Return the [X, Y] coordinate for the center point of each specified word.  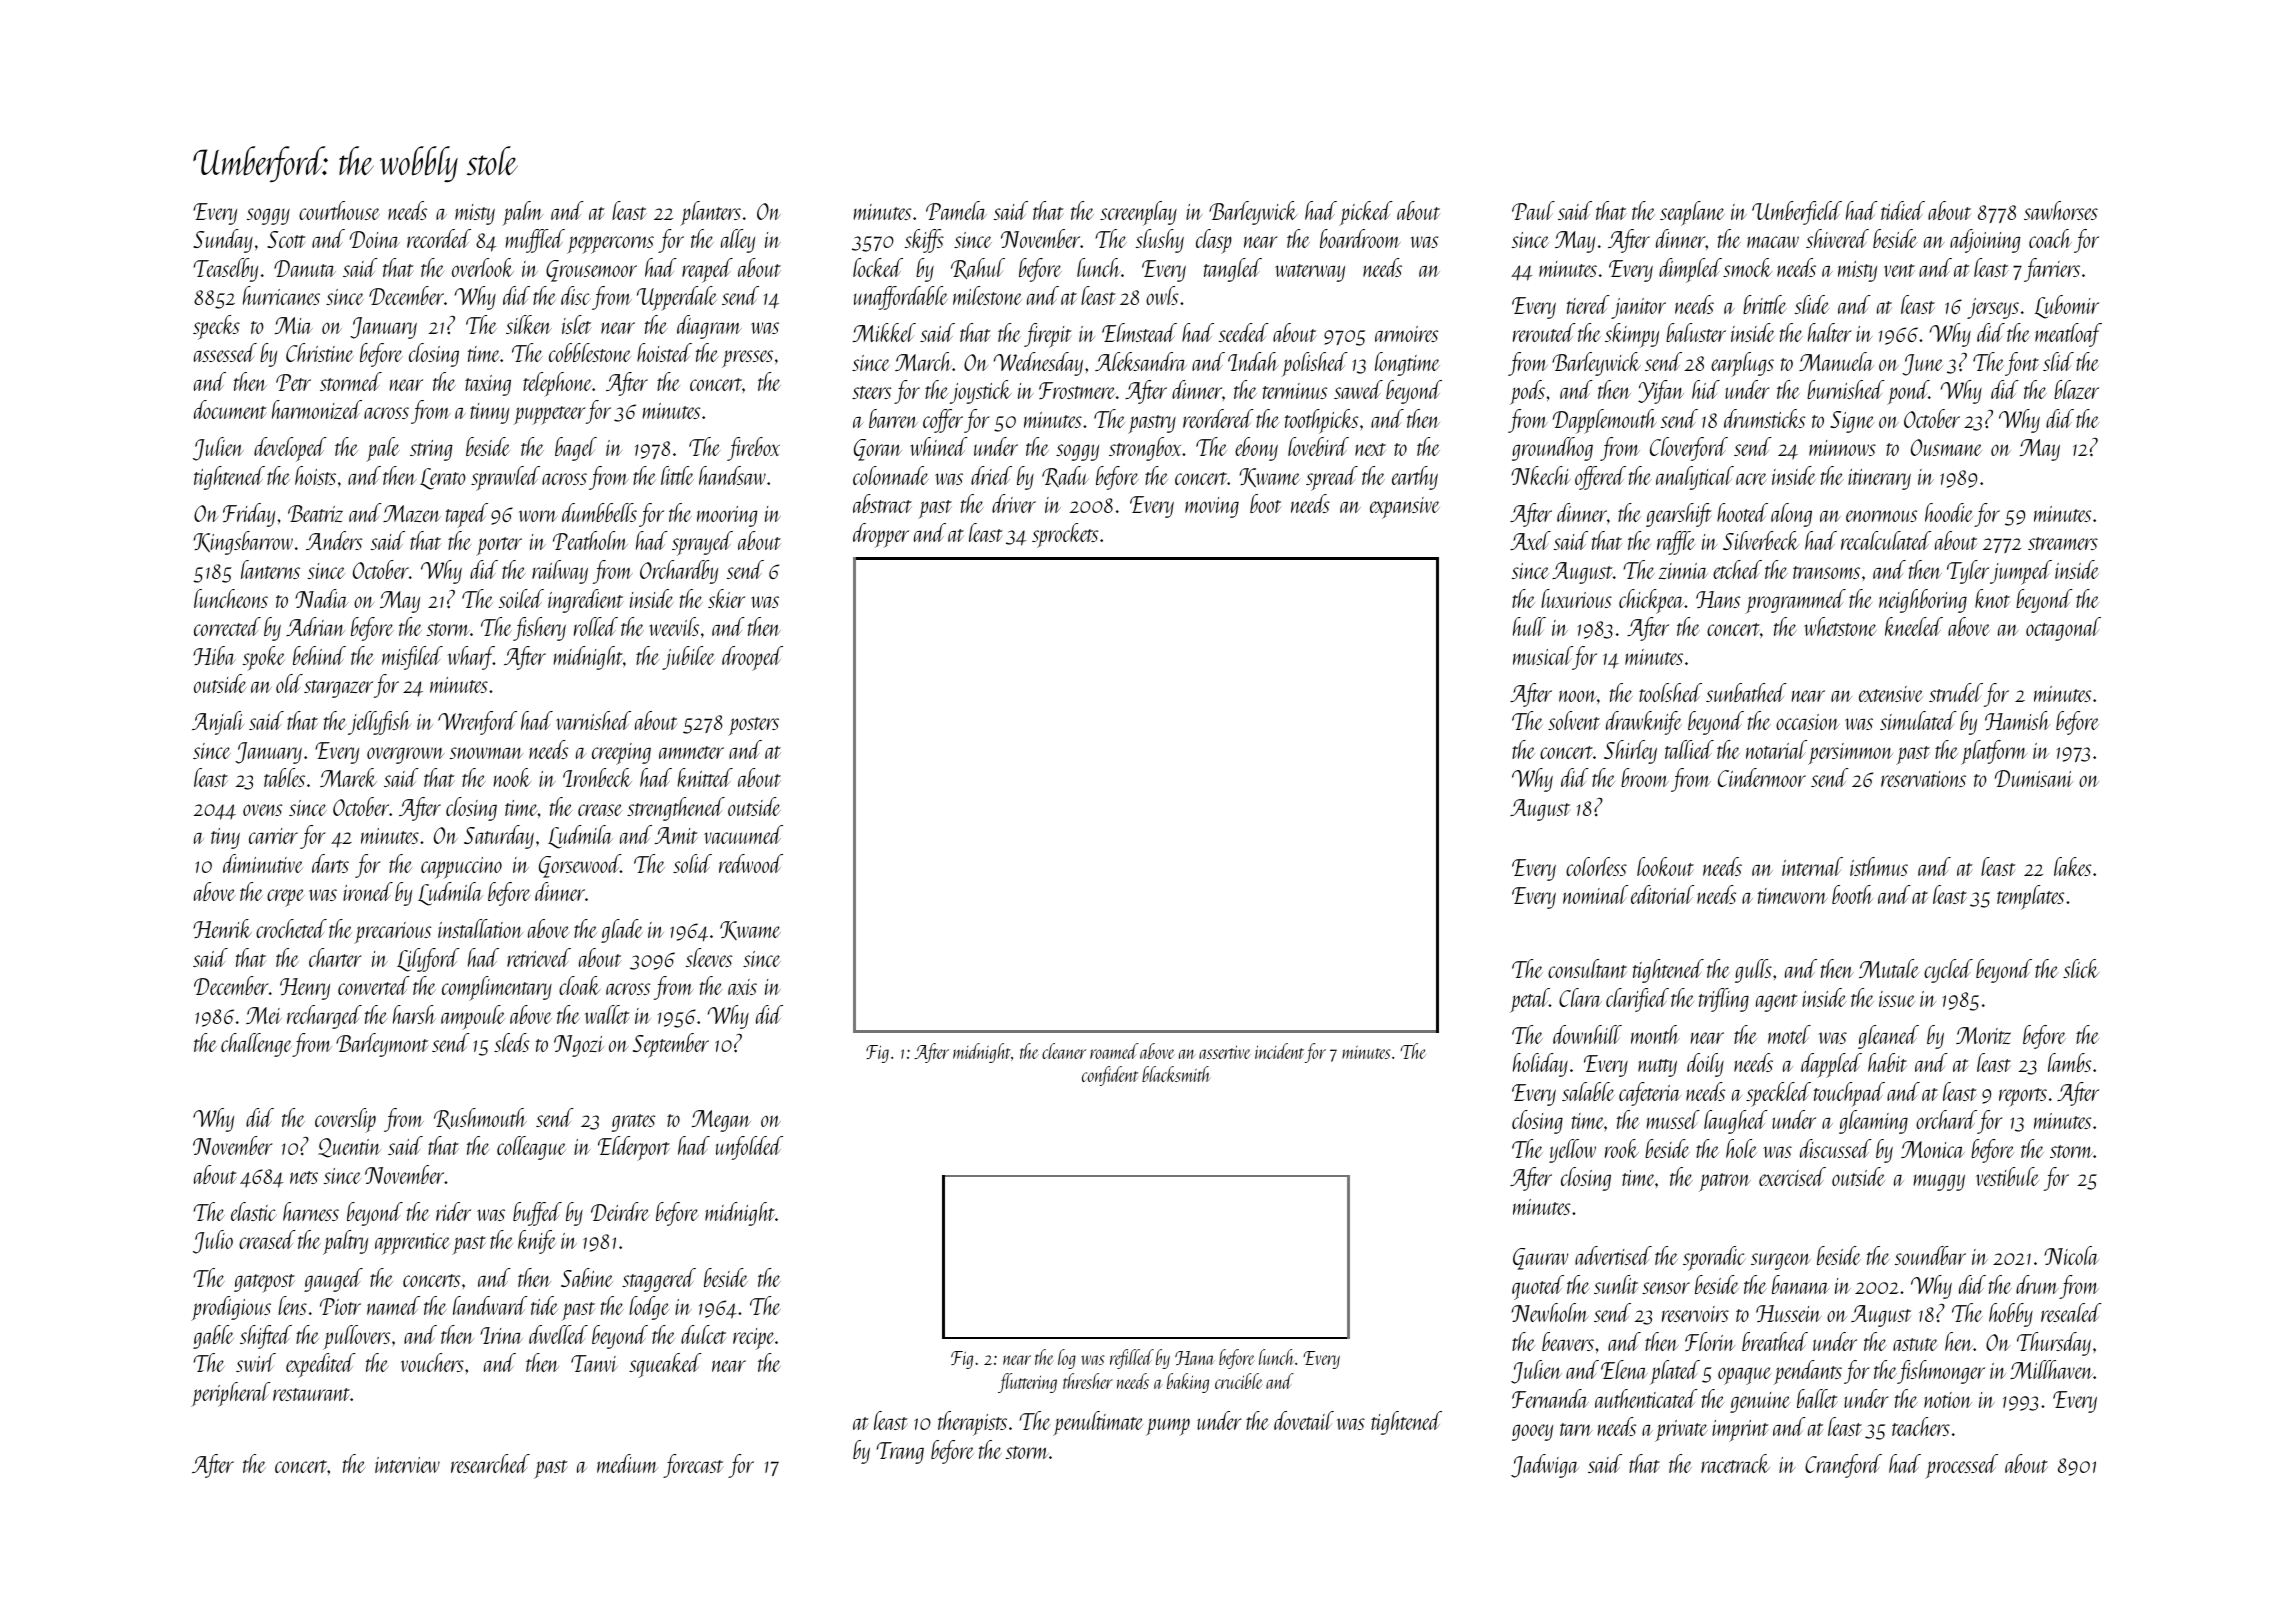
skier [726, 598]
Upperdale [677, 298]
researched [490, 1463]
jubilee [688, 658]
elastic [254, 1211]
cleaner [1064, 1051]
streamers [2063, 543]
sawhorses [2061, 210]
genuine [1760, 1402]
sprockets [1065, 535]
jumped [2021, 572]
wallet [607, 1014]
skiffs [924, 241]
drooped [752, 658]
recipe [754, 1339]
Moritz [1983, 1035]
